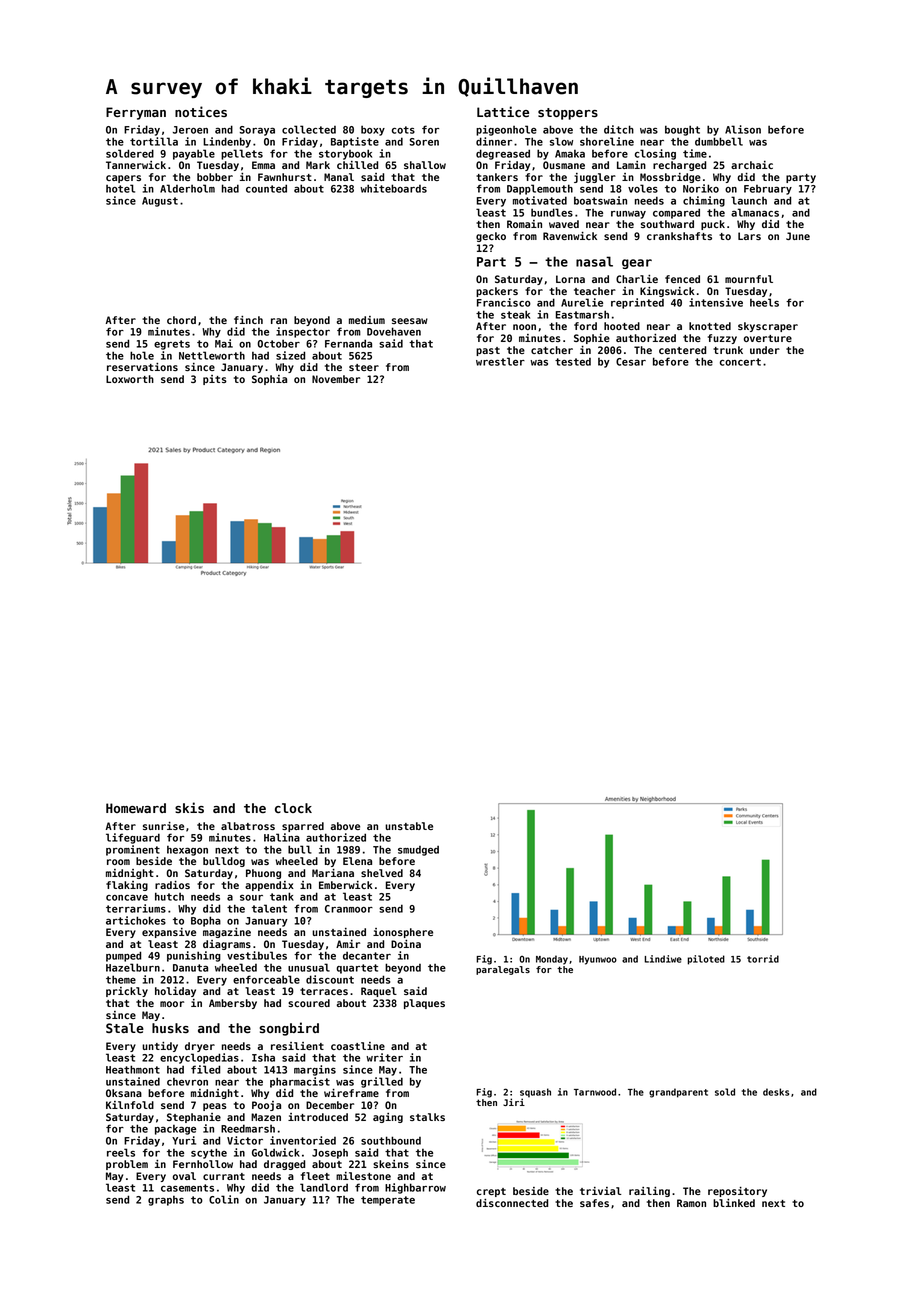 Image resolution: width=924 pixels, height=1308 pixels. What do you see at coordinates (121, 1152) in the page?
I see `reels` at bounding box center [121, 1152].
